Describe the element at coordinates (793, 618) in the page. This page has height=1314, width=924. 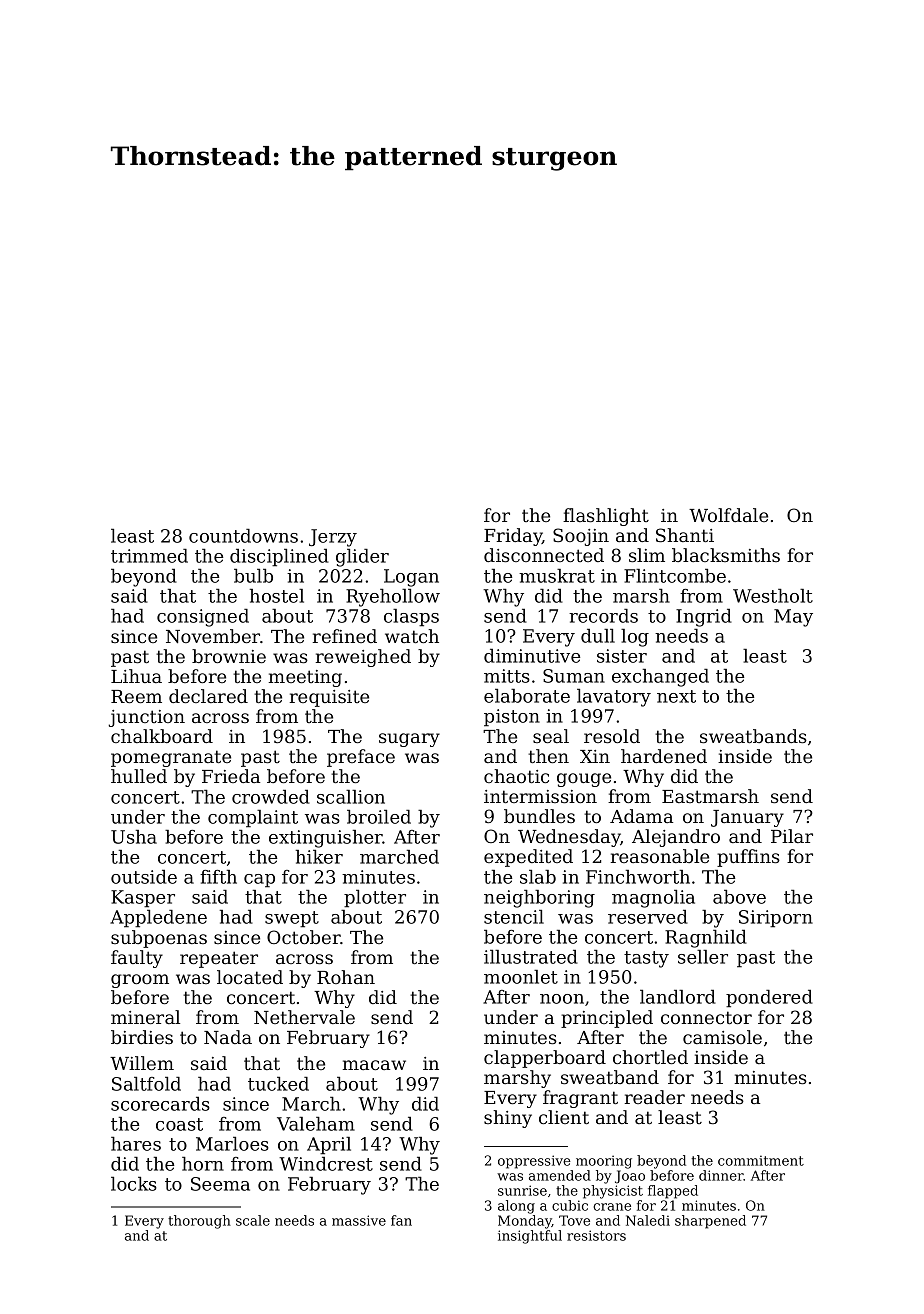
I see `May` at that location.
